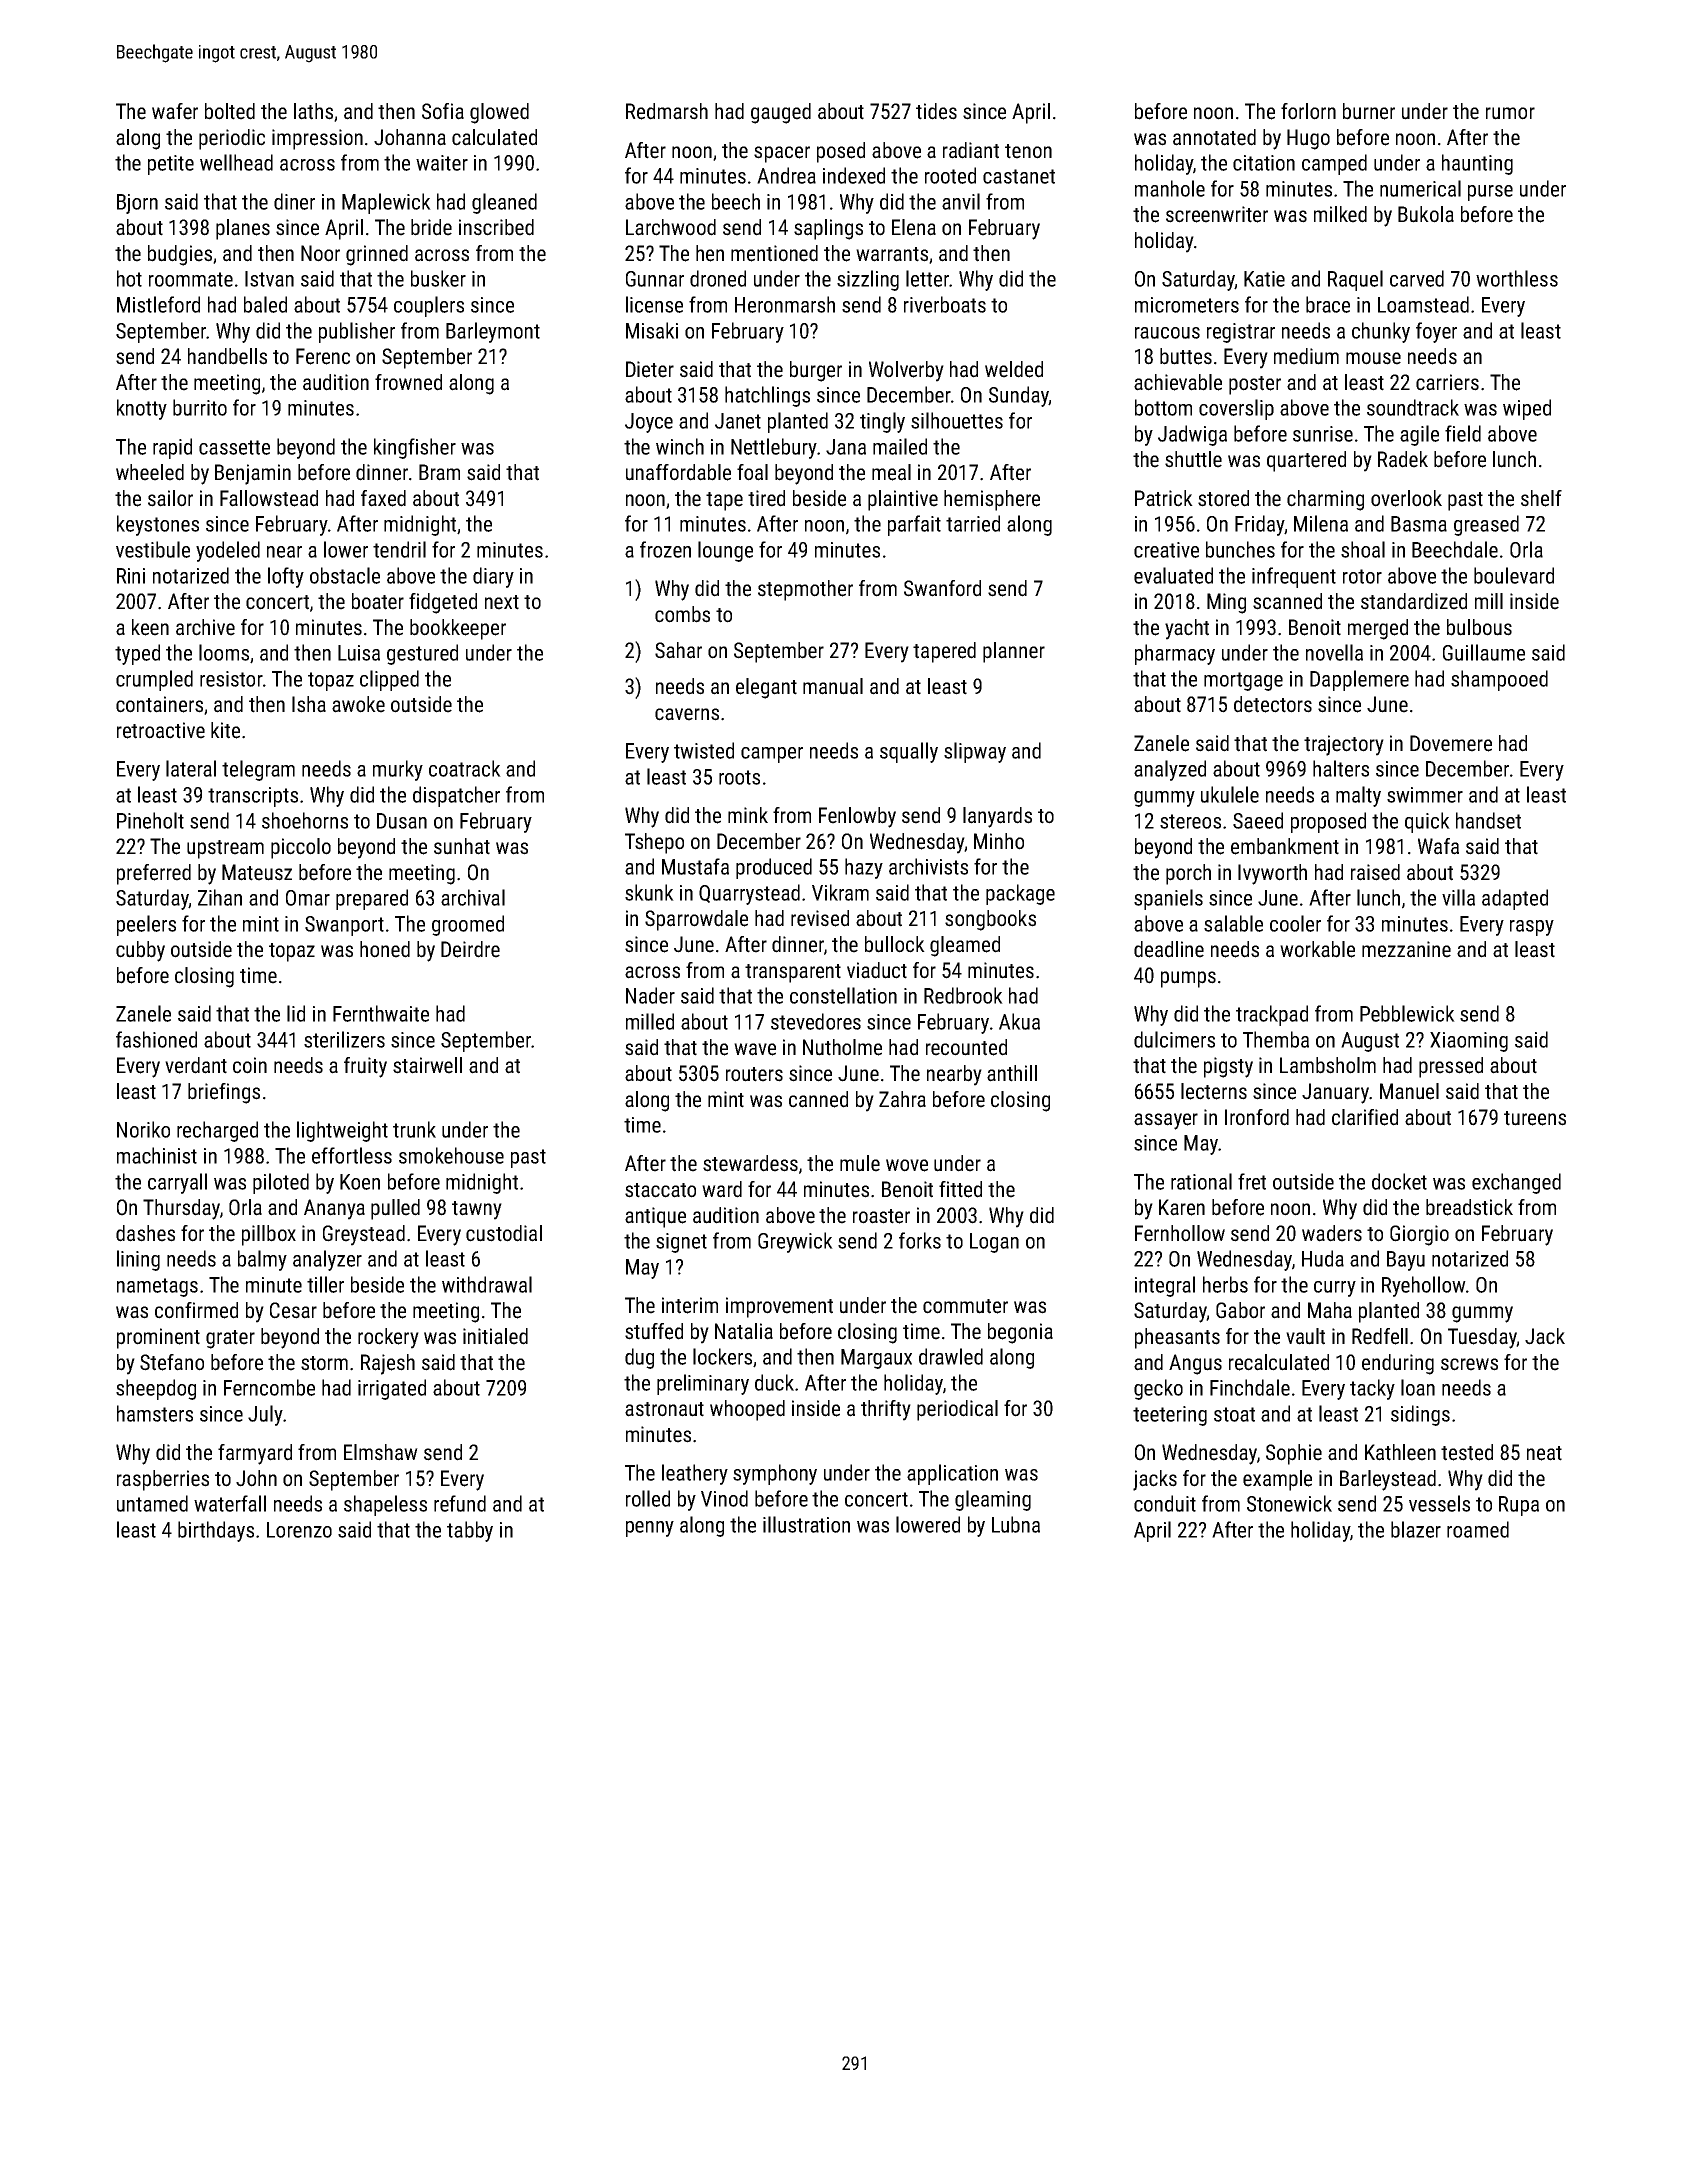  What do you see at coordinates (950, 175) in the screenshot?
I see `rooted` at bounding box center [950, 175].
